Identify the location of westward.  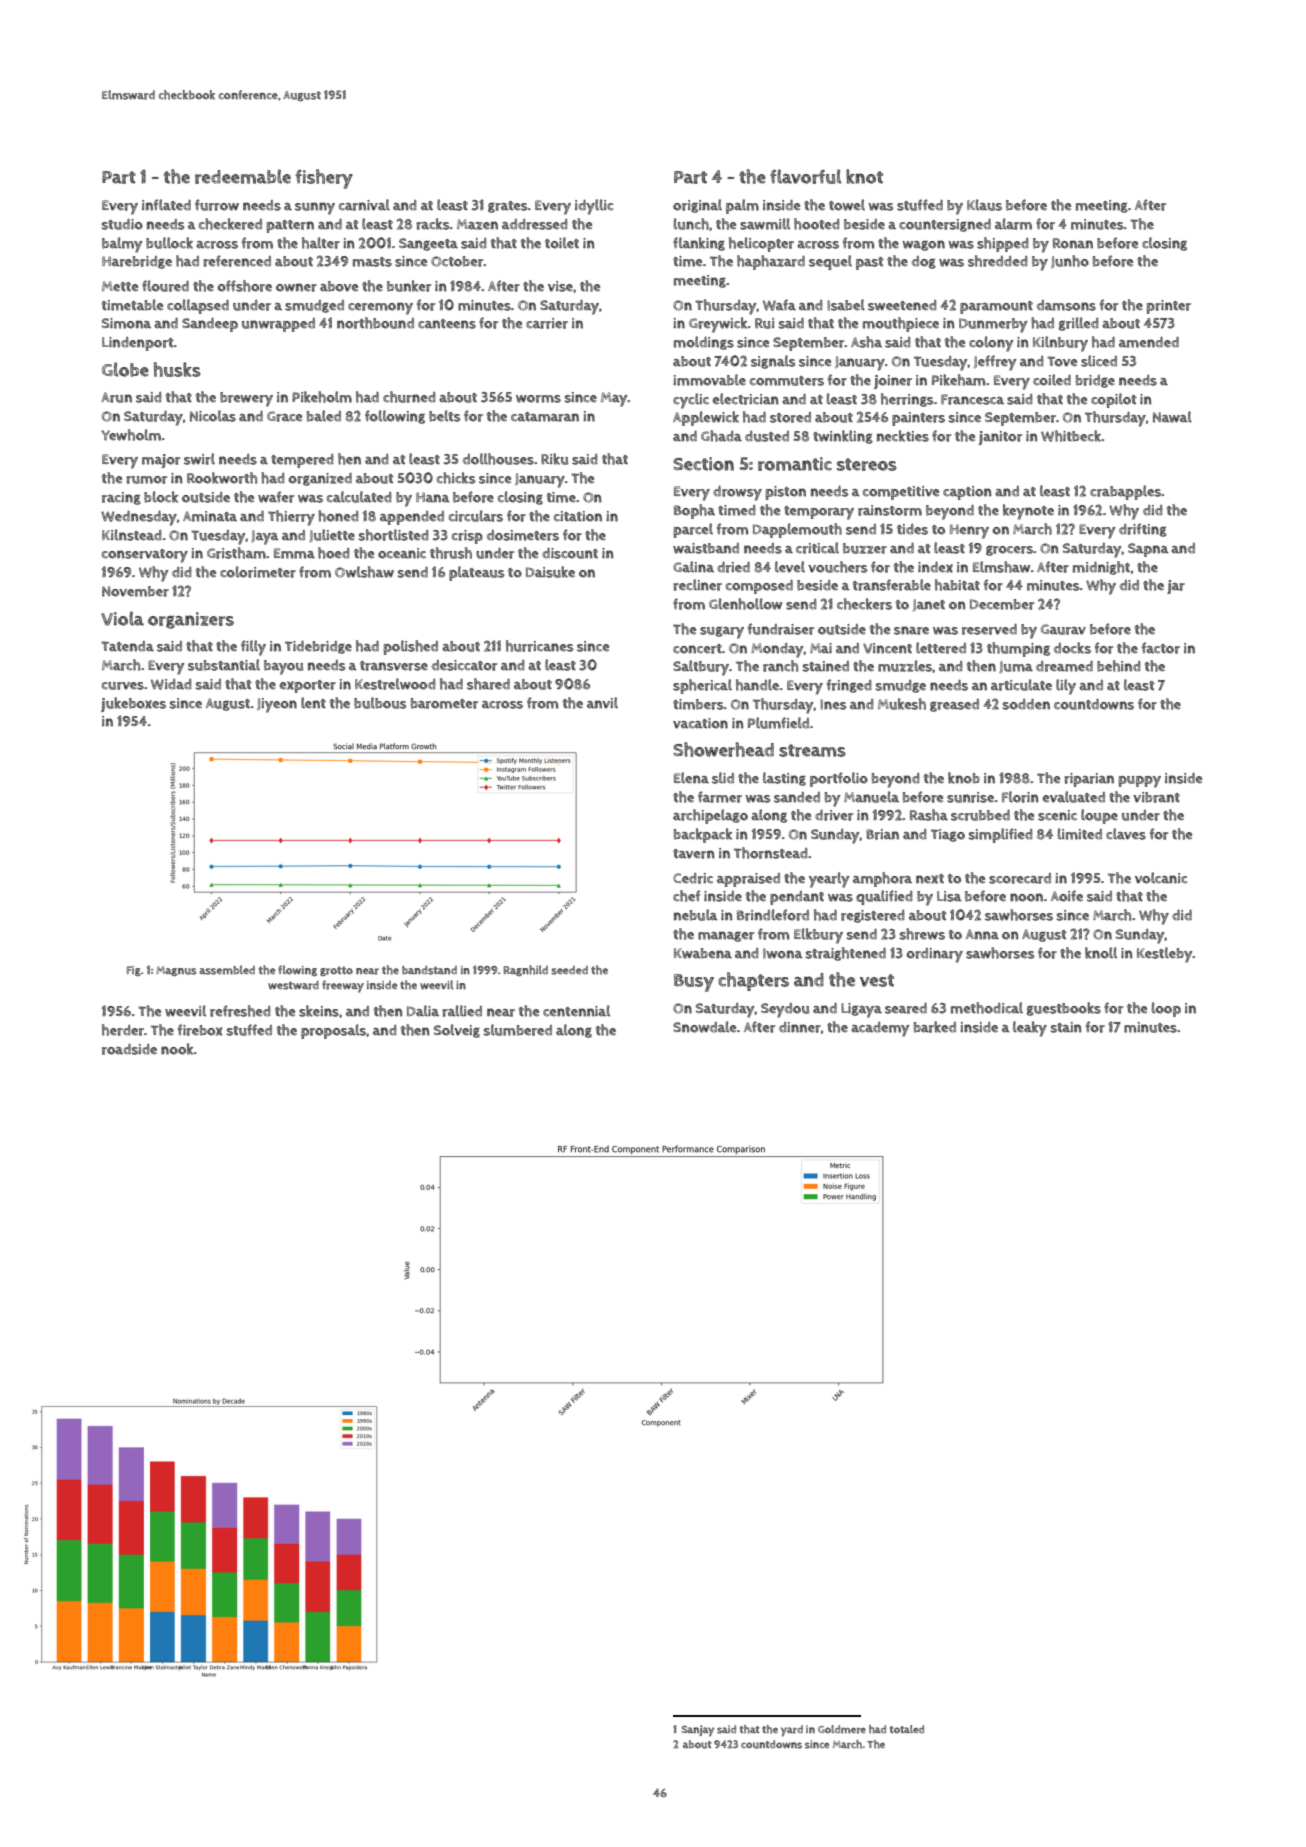
(293, 985).
